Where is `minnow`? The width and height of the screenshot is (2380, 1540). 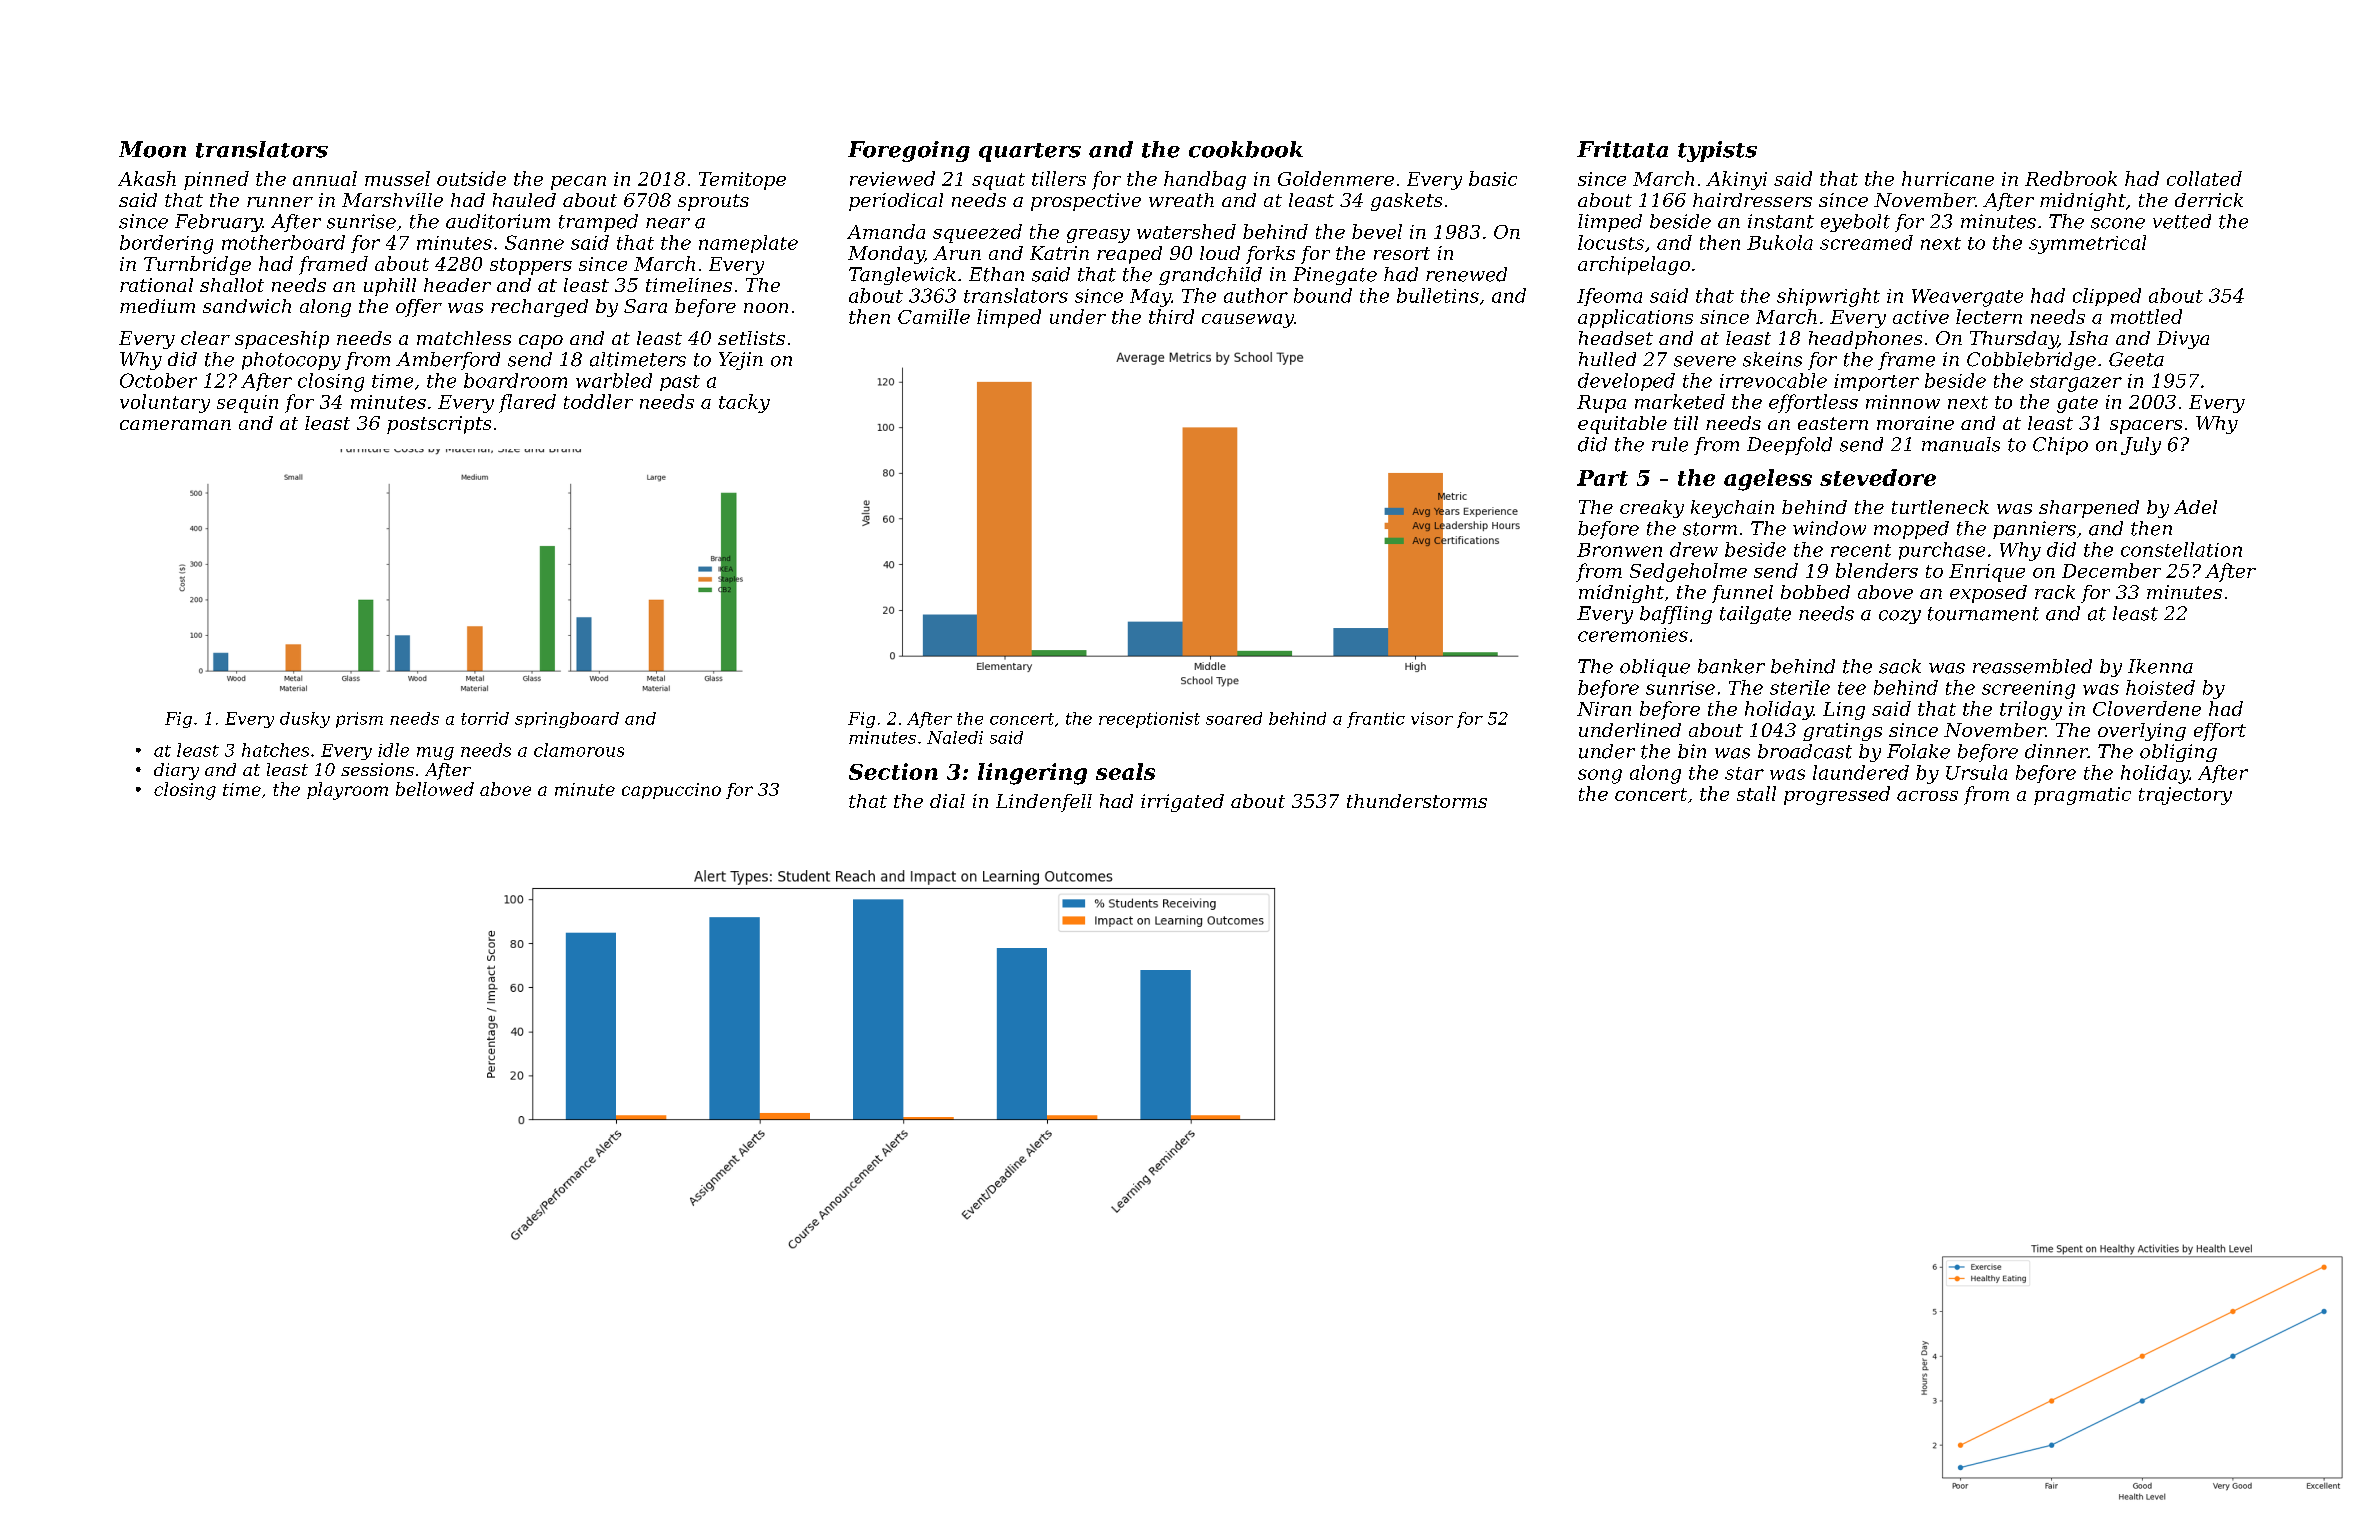
minnow is located at coordinates (1903, 402).
